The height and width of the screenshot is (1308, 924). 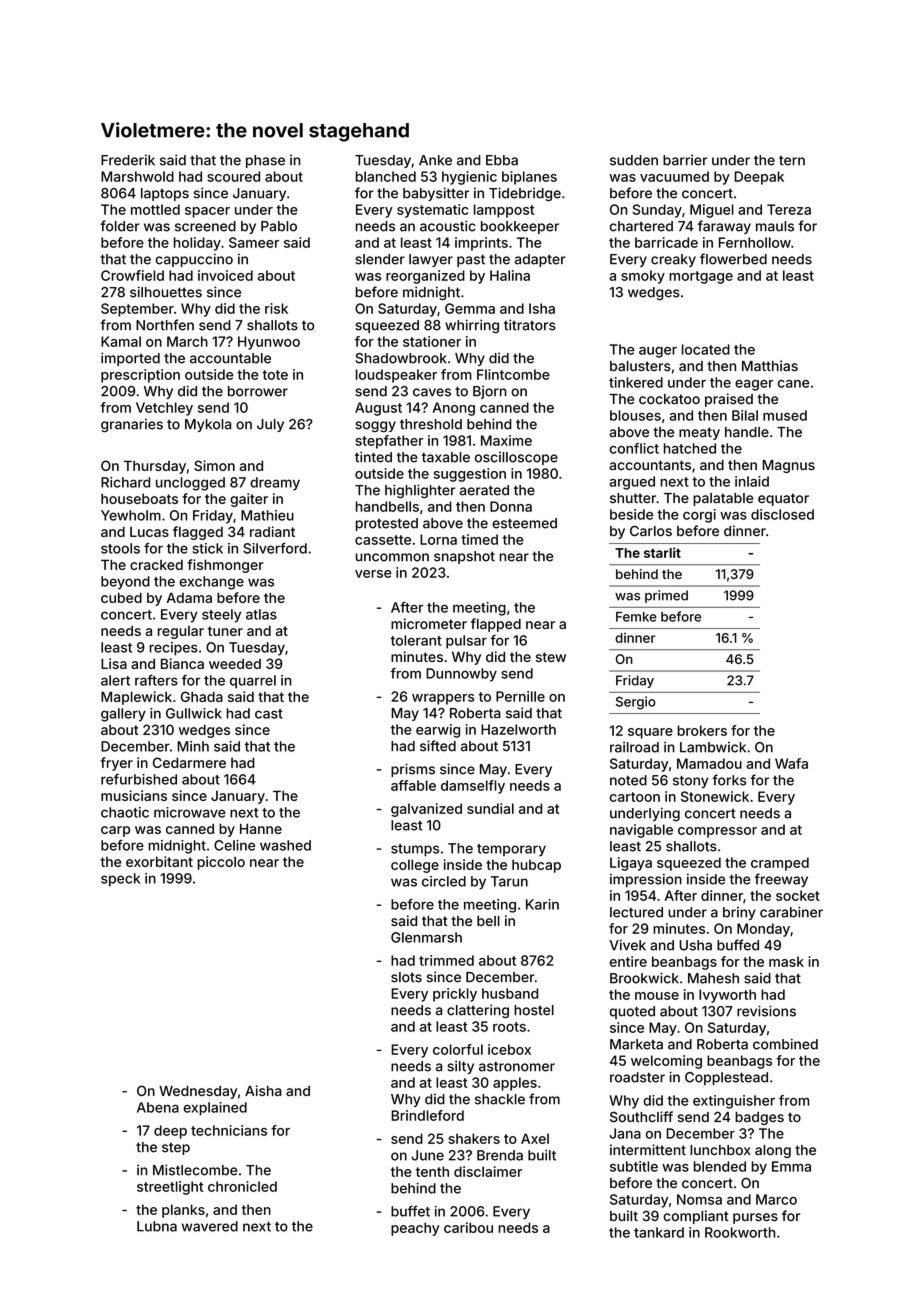 What do you see at coordinates (775, 226) in the screenshot?
I see `mauls` at bounding box center [775, 226].
